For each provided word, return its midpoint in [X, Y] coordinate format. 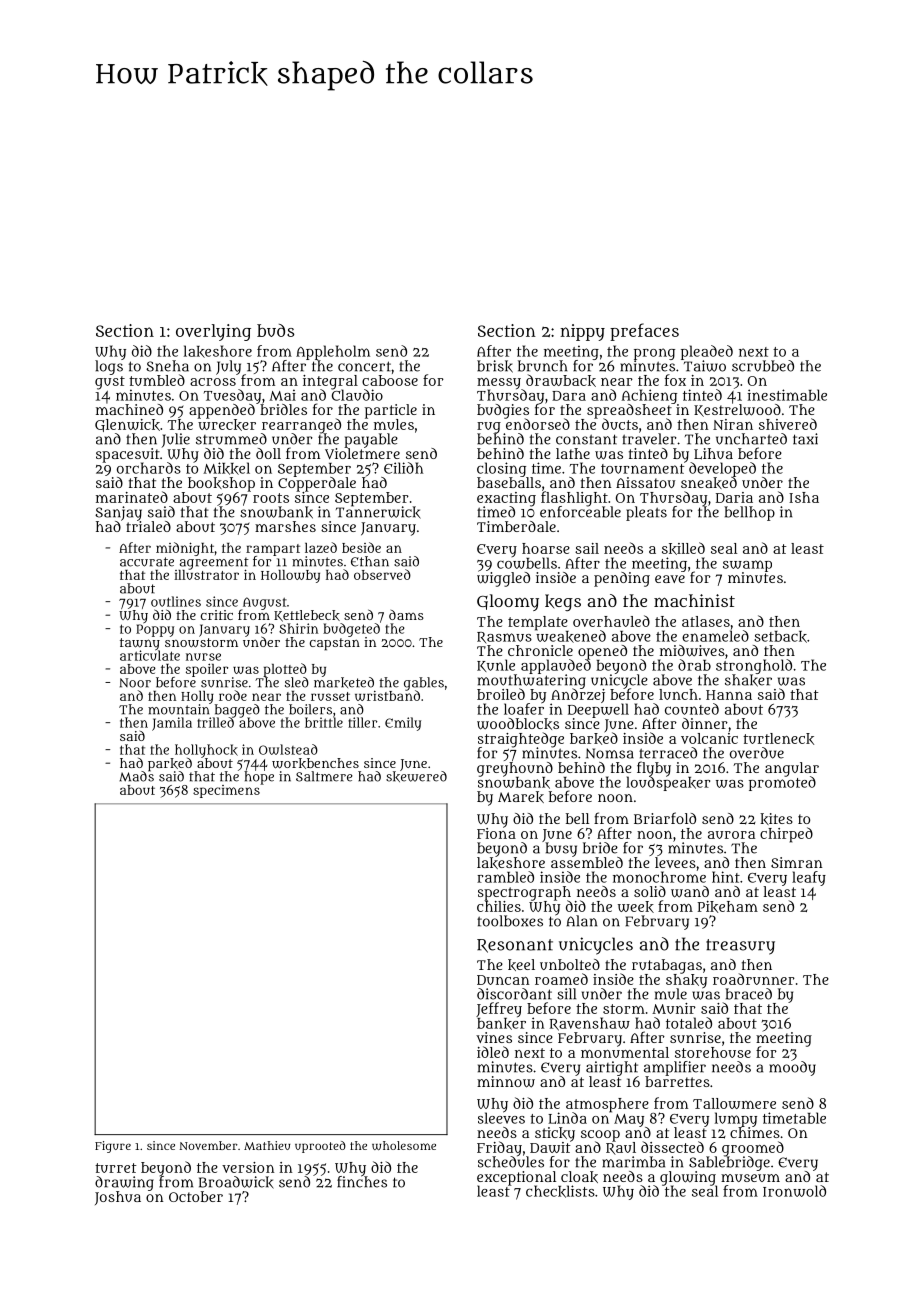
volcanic [709, 738]
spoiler [207, 670]
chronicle [540, 650]
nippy [583, 332]
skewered [416, 776]
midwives [692, 651]
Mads [136, 776]
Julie [176, 440]
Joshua [118, 1198]
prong [654, 354]
